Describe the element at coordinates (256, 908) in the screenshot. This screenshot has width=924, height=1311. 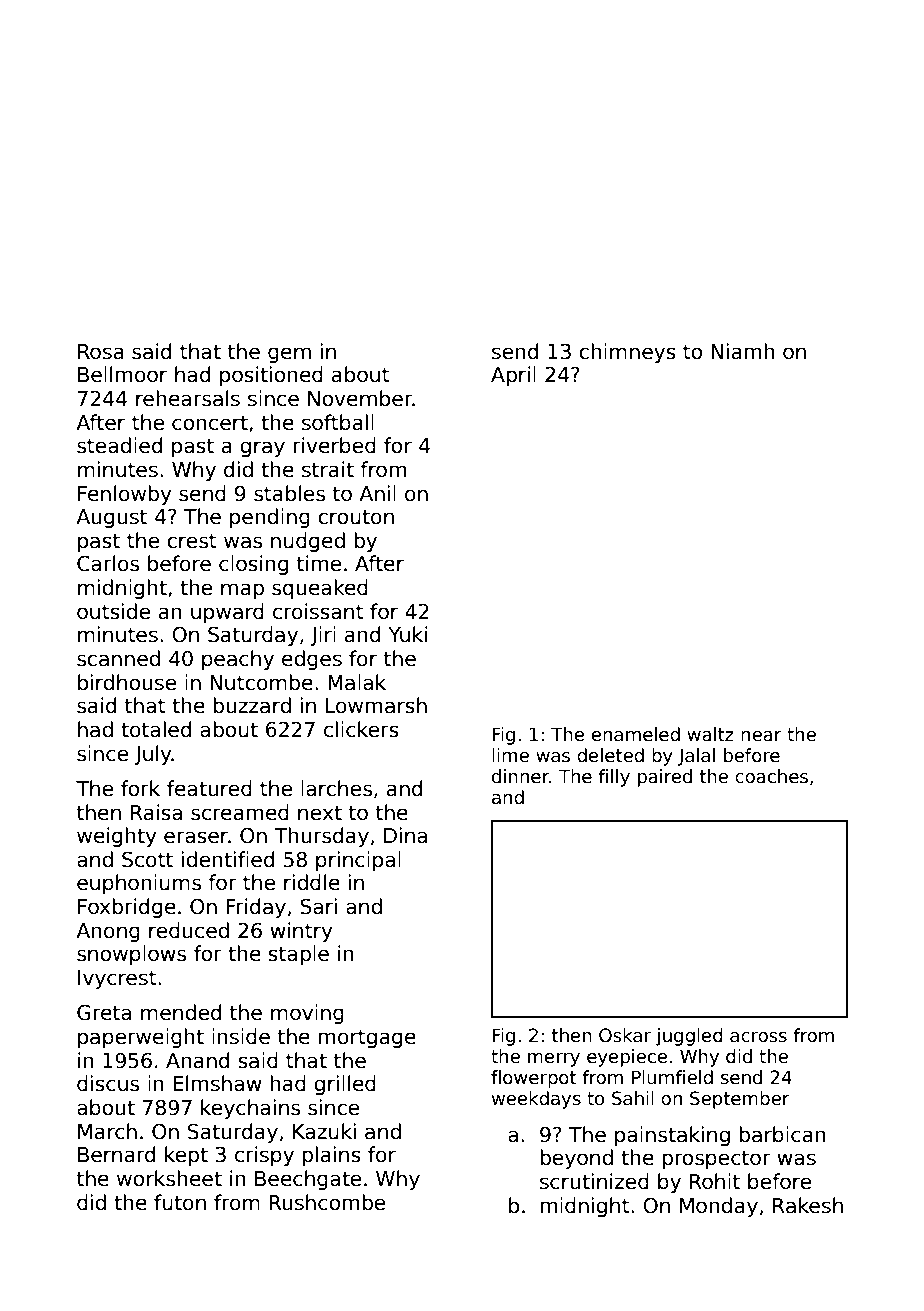
I see `Friday` at that location.
